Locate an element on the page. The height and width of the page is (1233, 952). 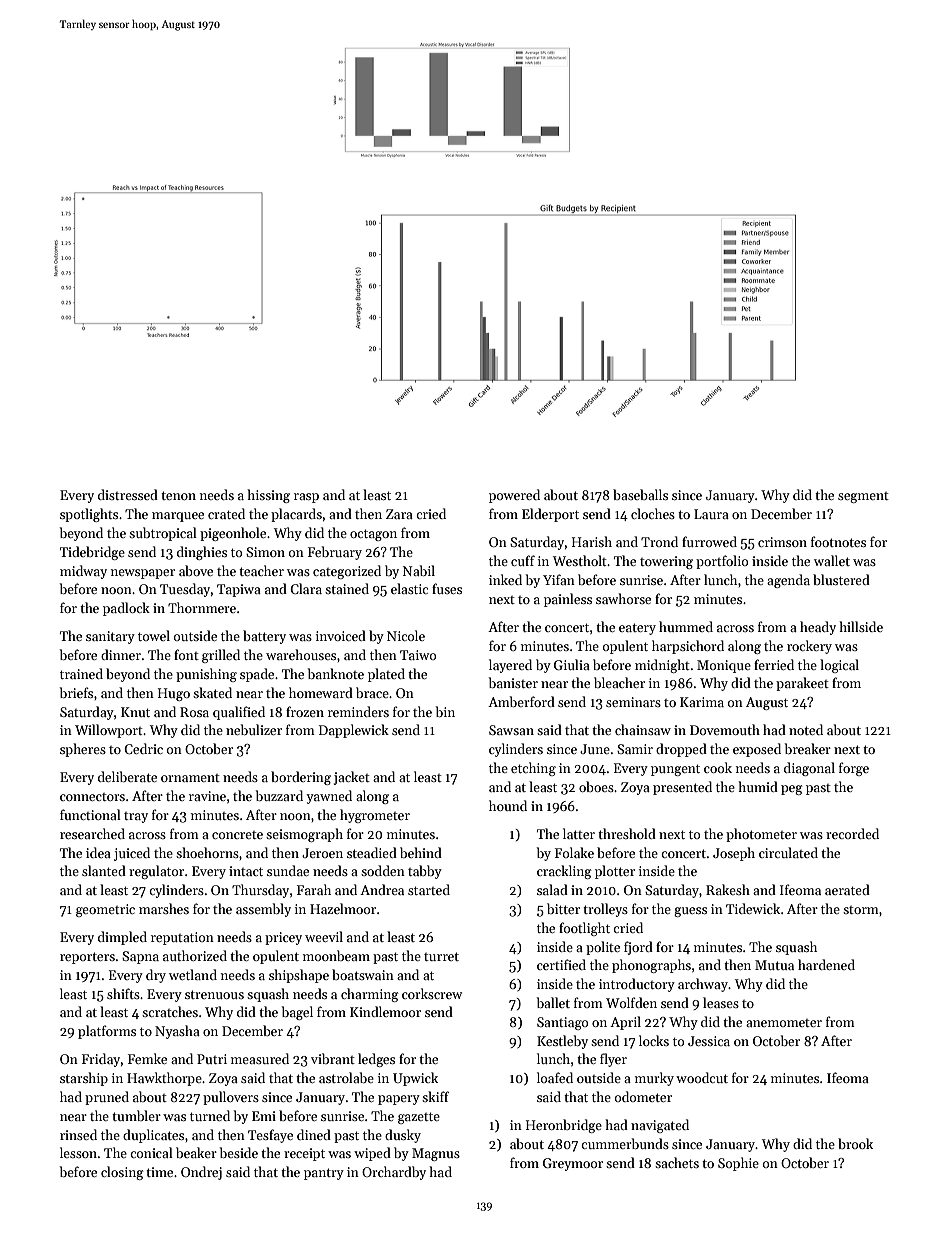
regulator is located at coordinates (156, 872).
